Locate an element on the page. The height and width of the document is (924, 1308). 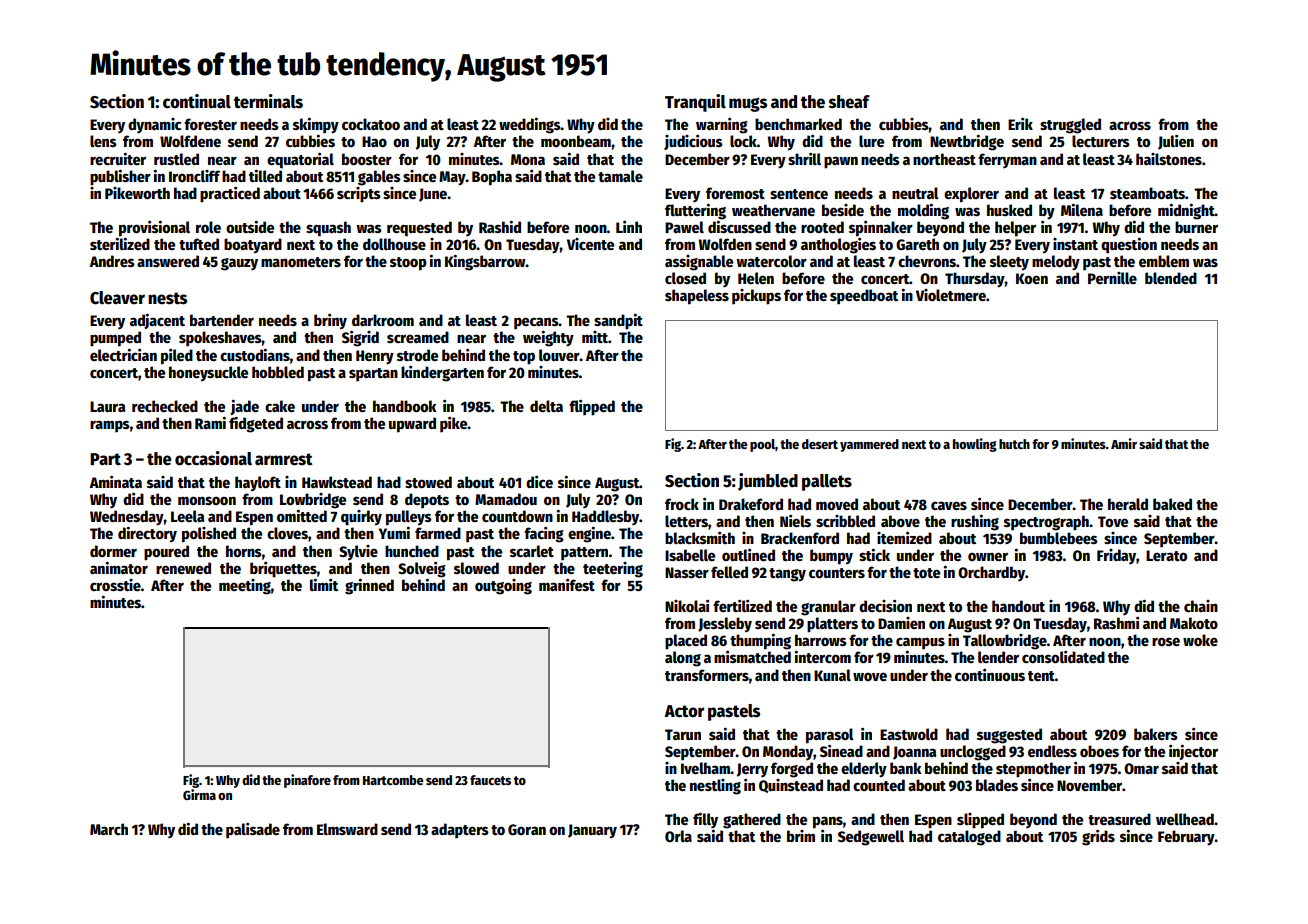
judicious is located at coordinates (693, 142).
